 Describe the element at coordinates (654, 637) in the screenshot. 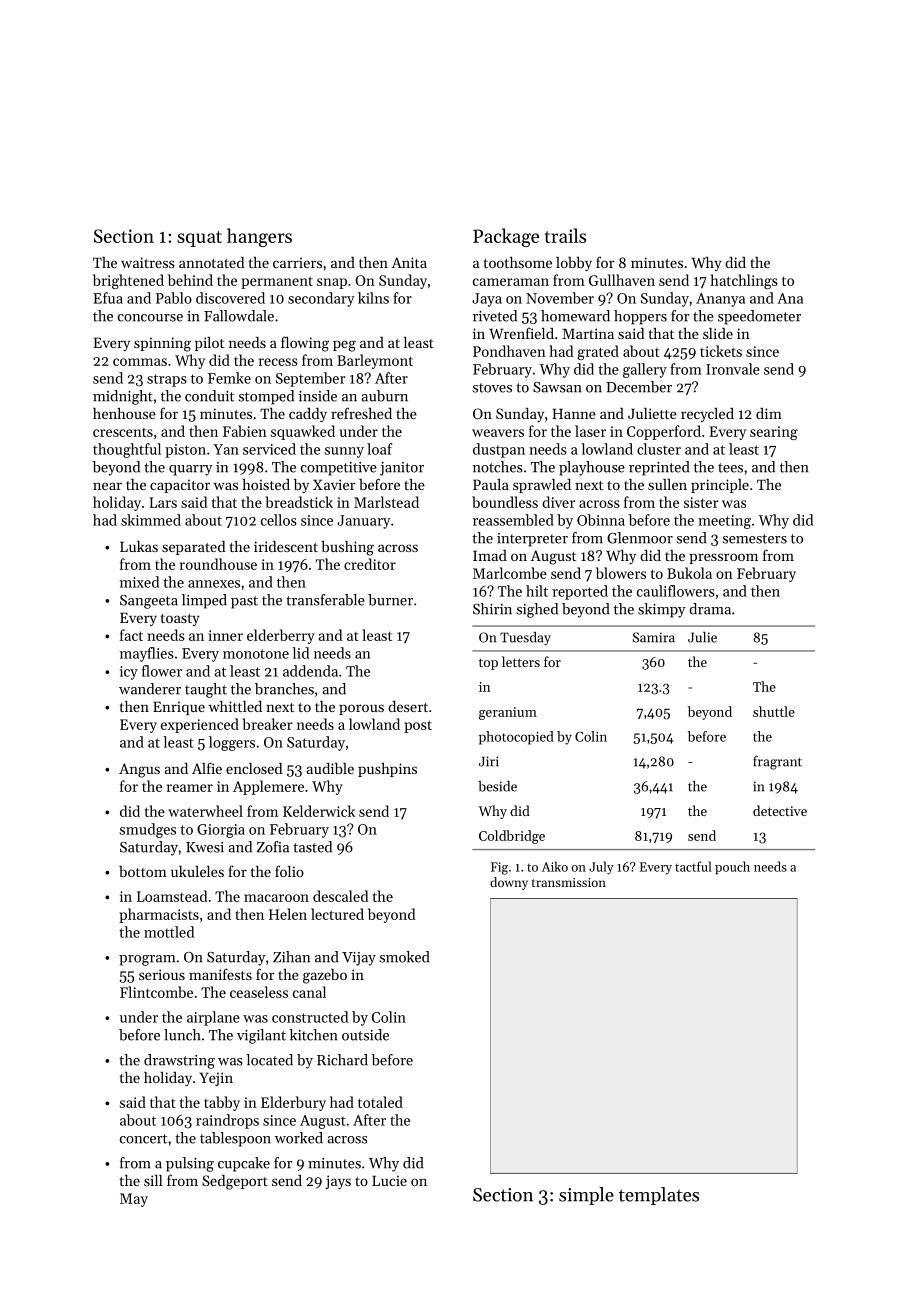

I see `Samira` at that location.
